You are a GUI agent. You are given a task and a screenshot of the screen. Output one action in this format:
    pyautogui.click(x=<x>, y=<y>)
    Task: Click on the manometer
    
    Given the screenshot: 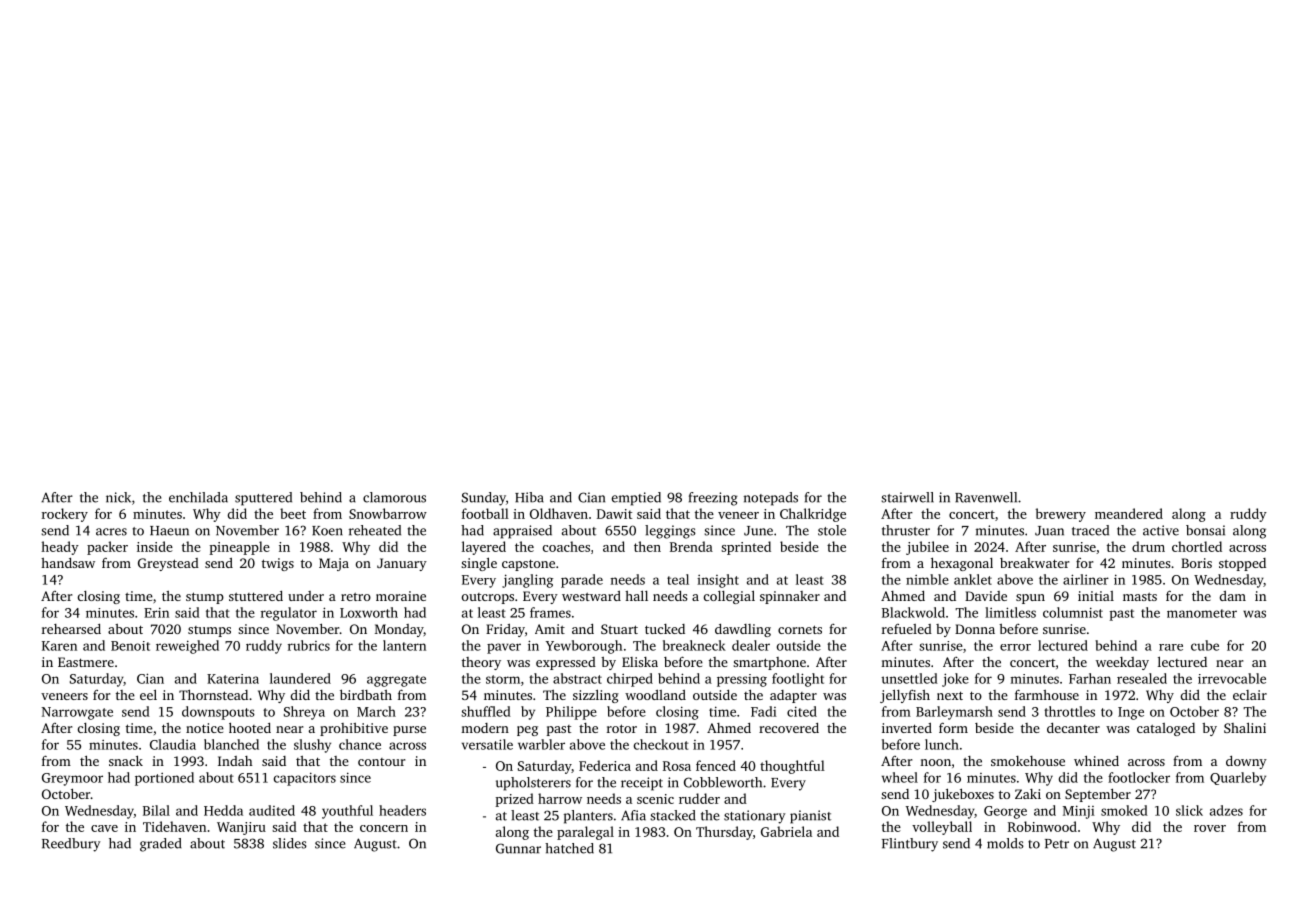 What is the action you would take?
    pyautogui.click(x=1202, y=613)
